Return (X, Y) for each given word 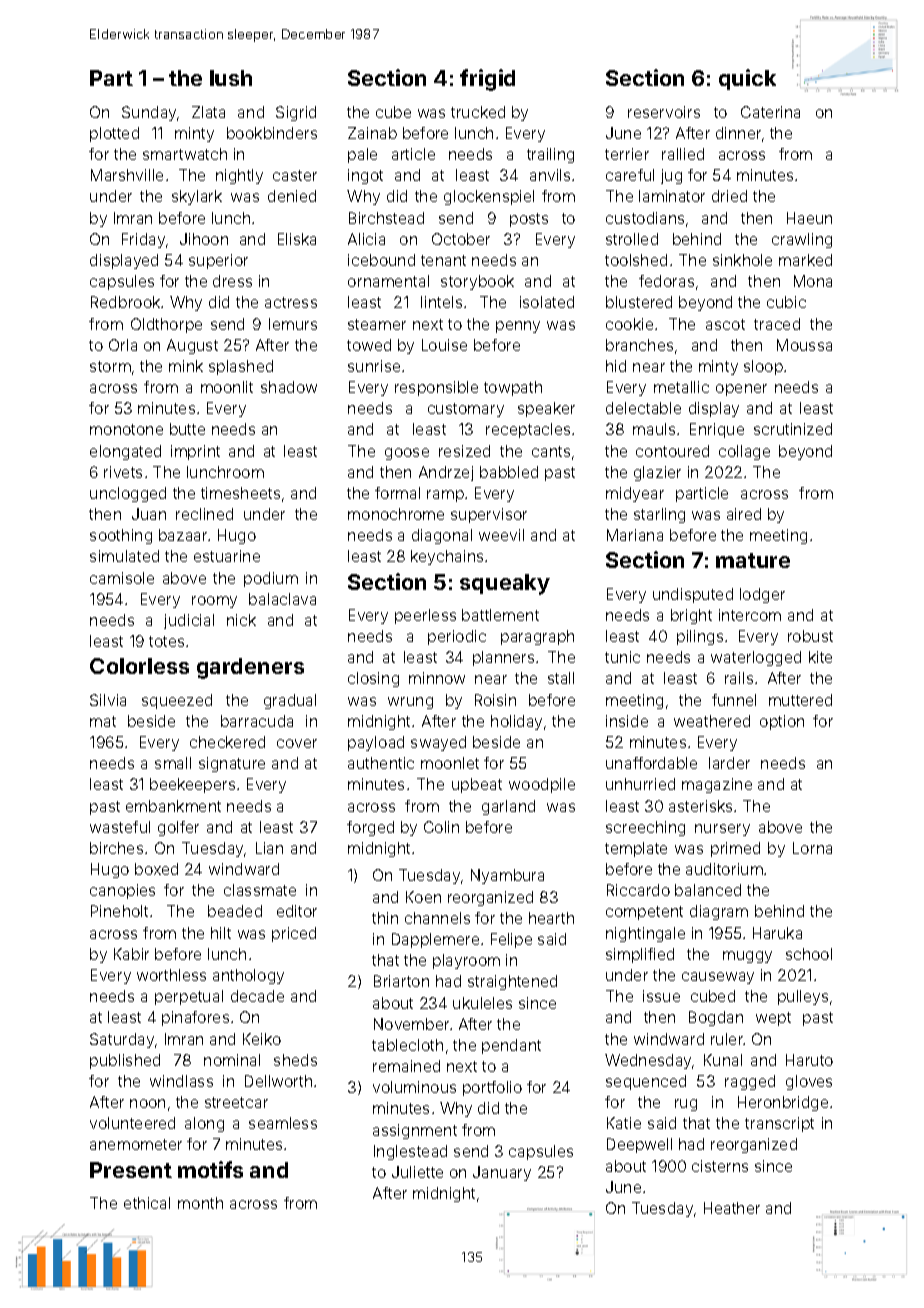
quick (747, 79)
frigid (487, 80)
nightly (239, 176)
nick (241, 620)
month (200, 1203)
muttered (800, 700)
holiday (516, 722)
